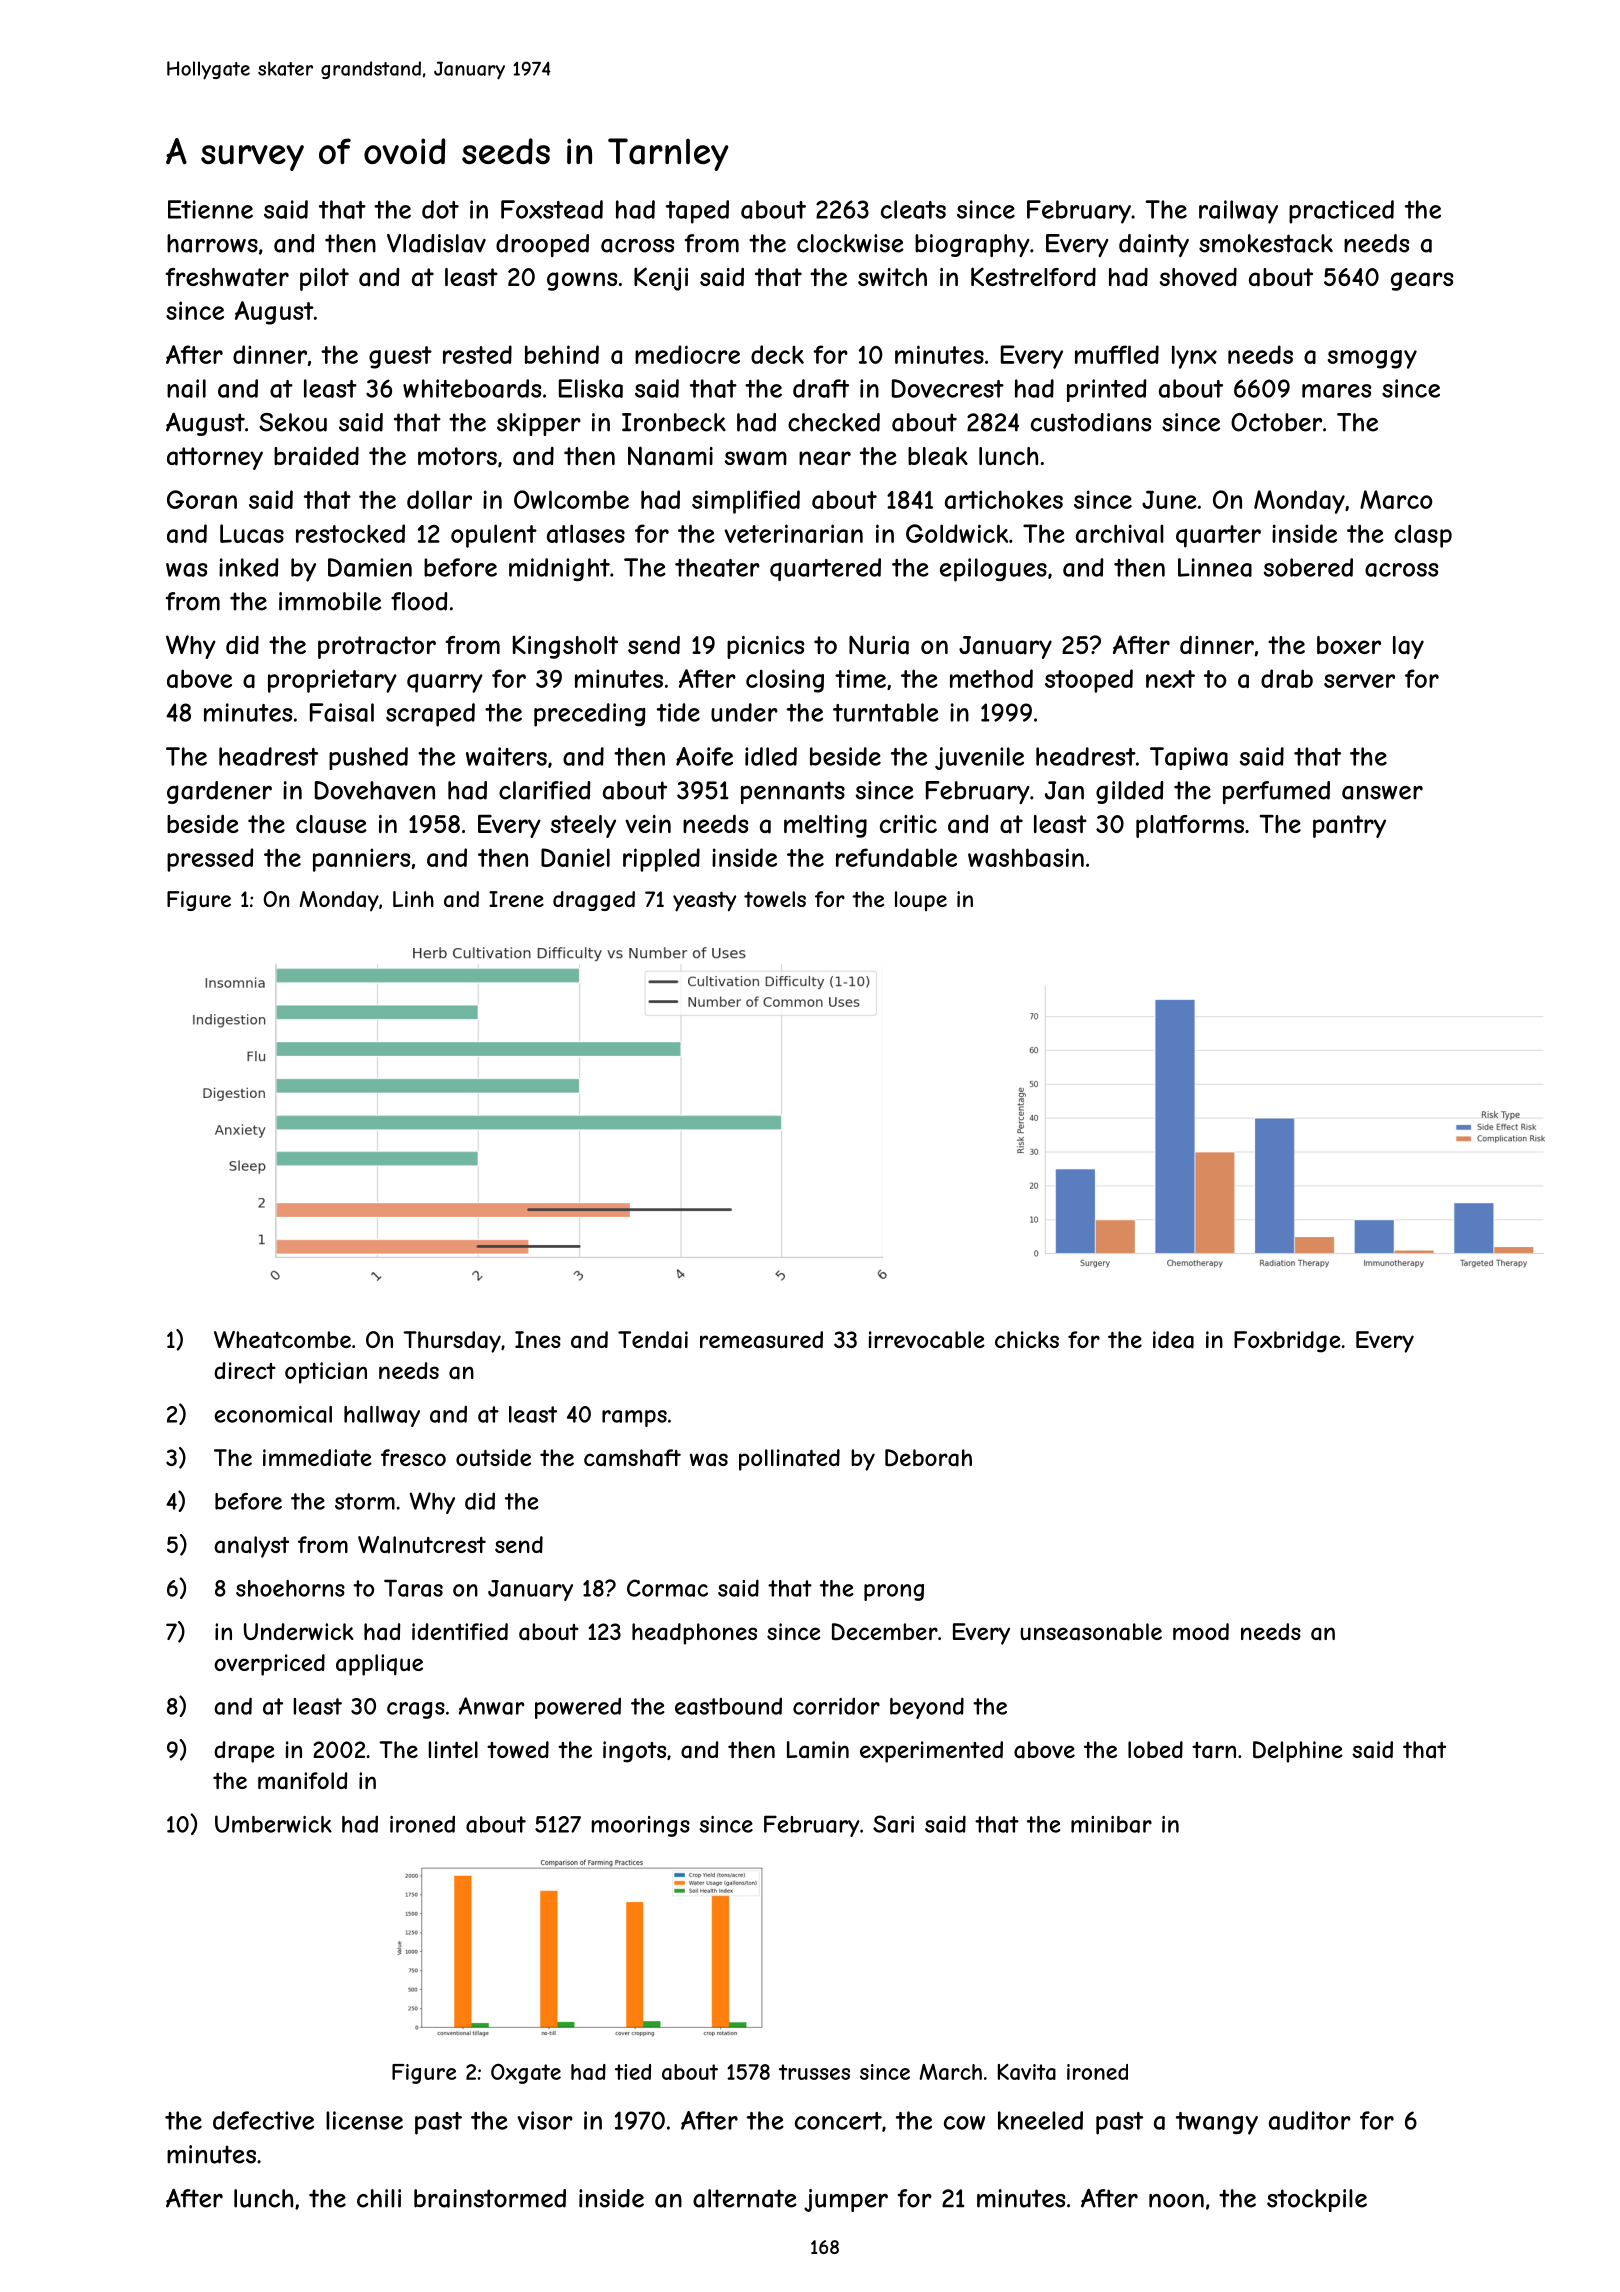  What do you see at coordinates (1298, 1752) in the screenshot?
I see `Delphine` at bounding box center [1298, 1752].
